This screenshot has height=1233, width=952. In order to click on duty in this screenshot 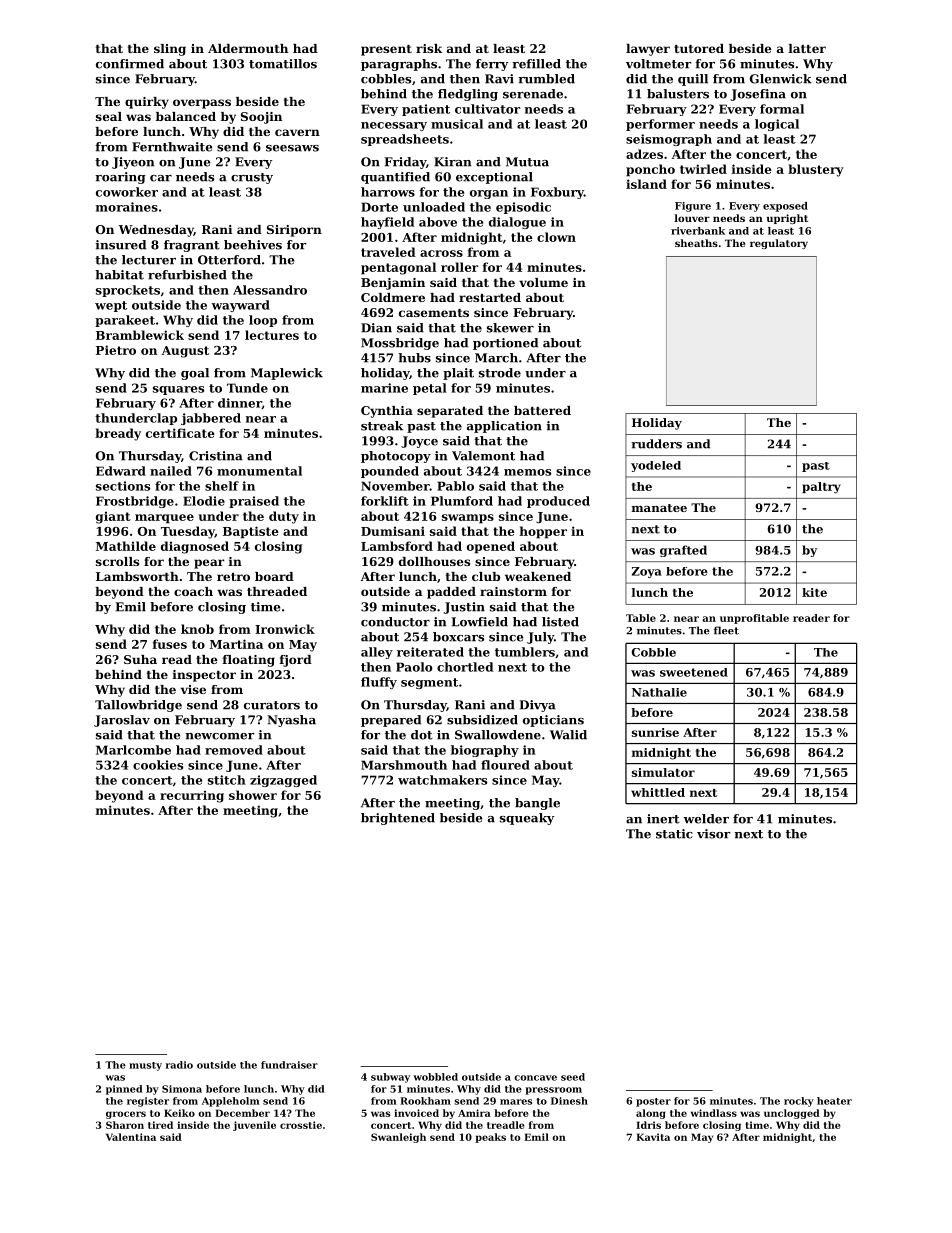, I will do `click(284, 517)`.
